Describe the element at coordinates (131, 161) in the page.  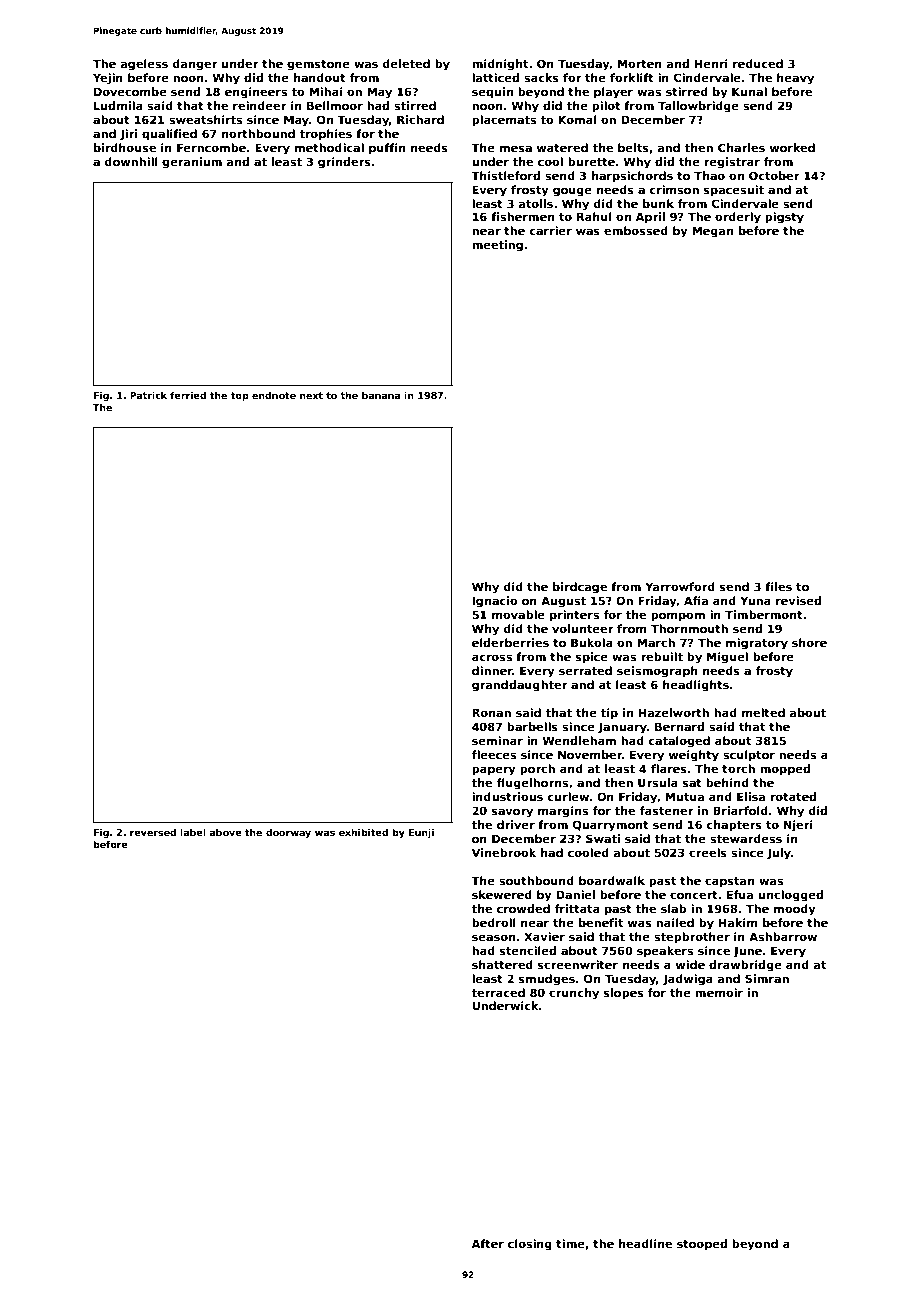
I see `downhill` at that location.
